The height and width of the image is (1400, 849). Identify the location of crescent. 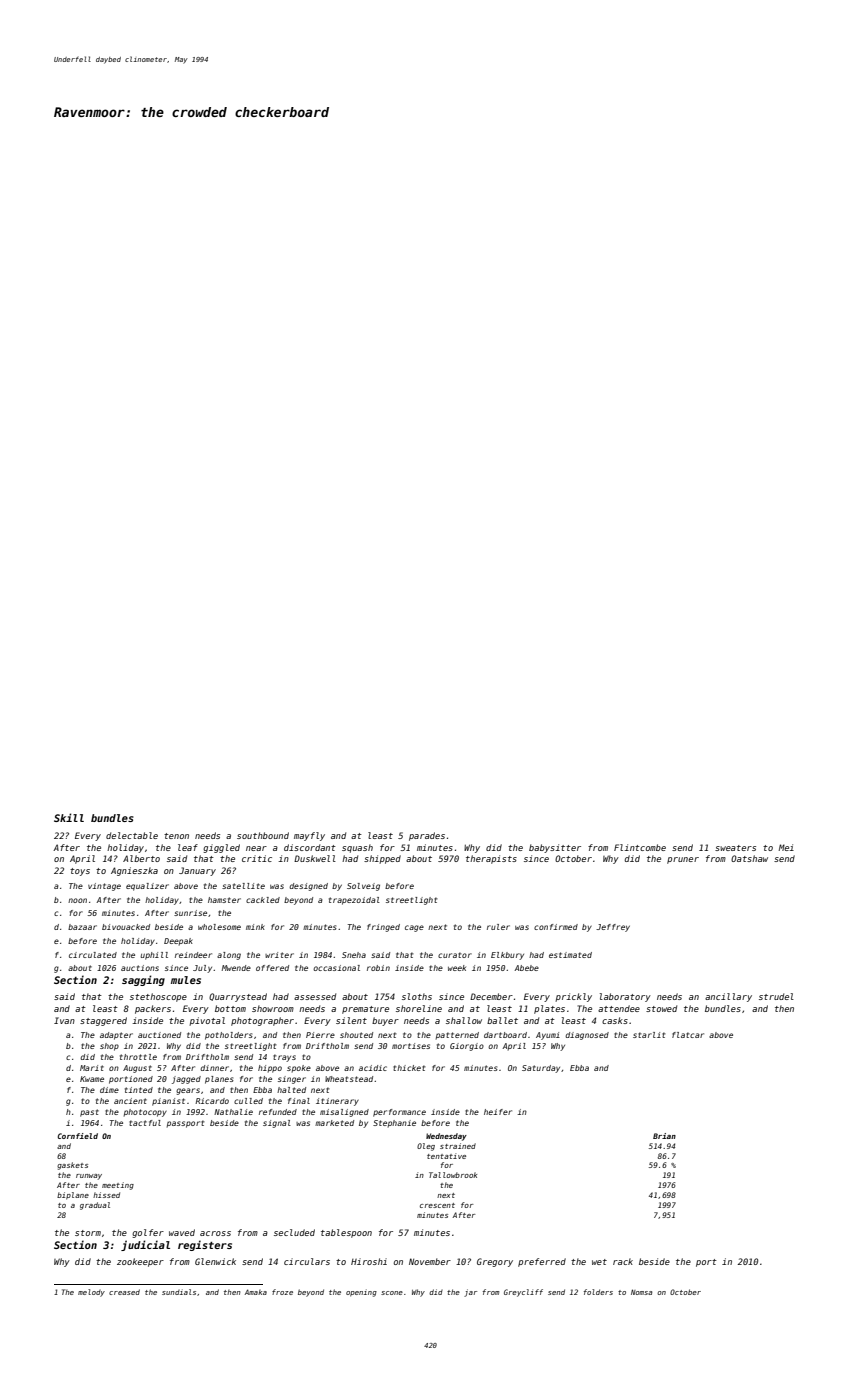
(437, 1205).
